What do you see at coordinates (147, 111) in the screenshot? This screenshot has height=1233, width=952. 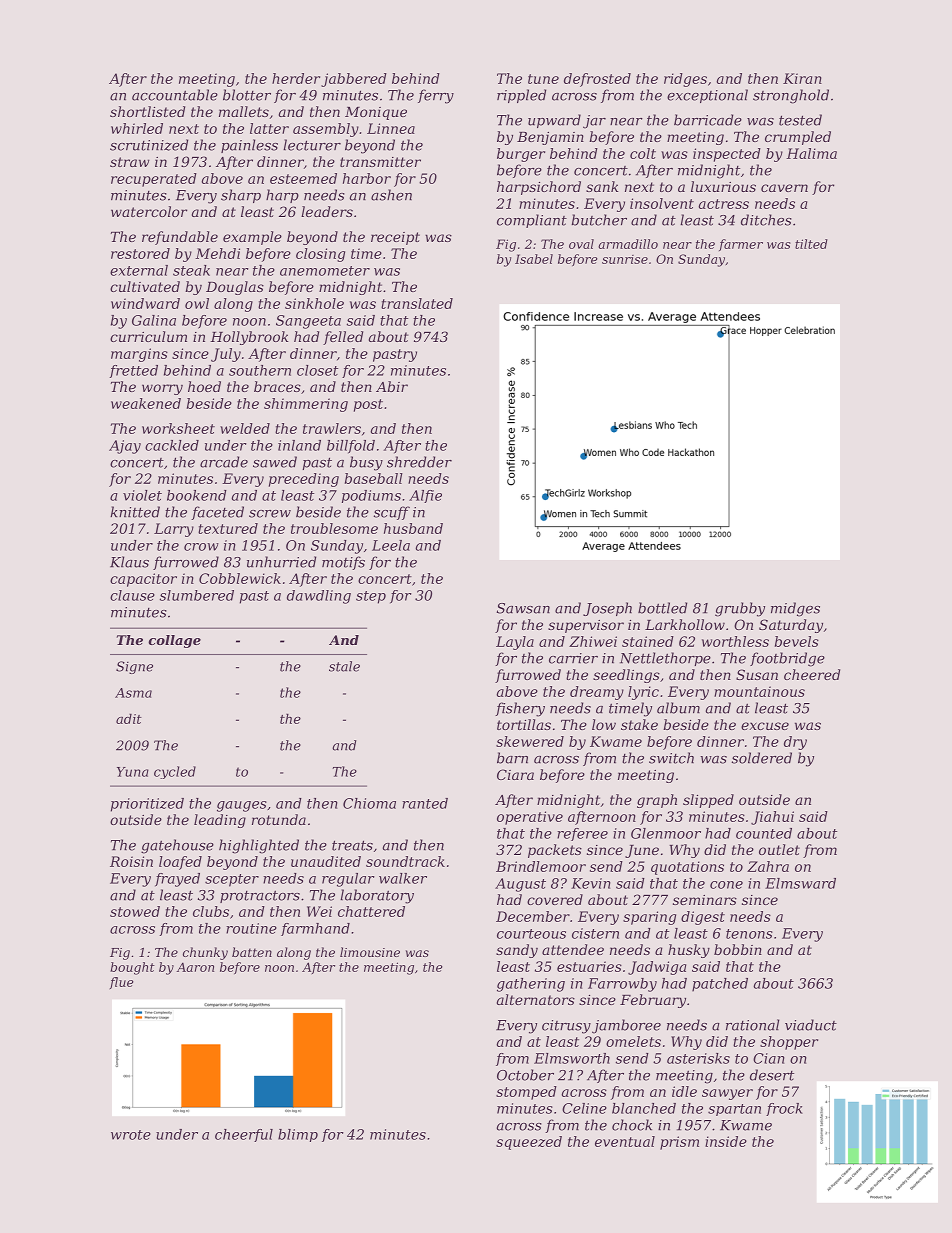 I see `shortlisted` at bounding box center [147, 111].
